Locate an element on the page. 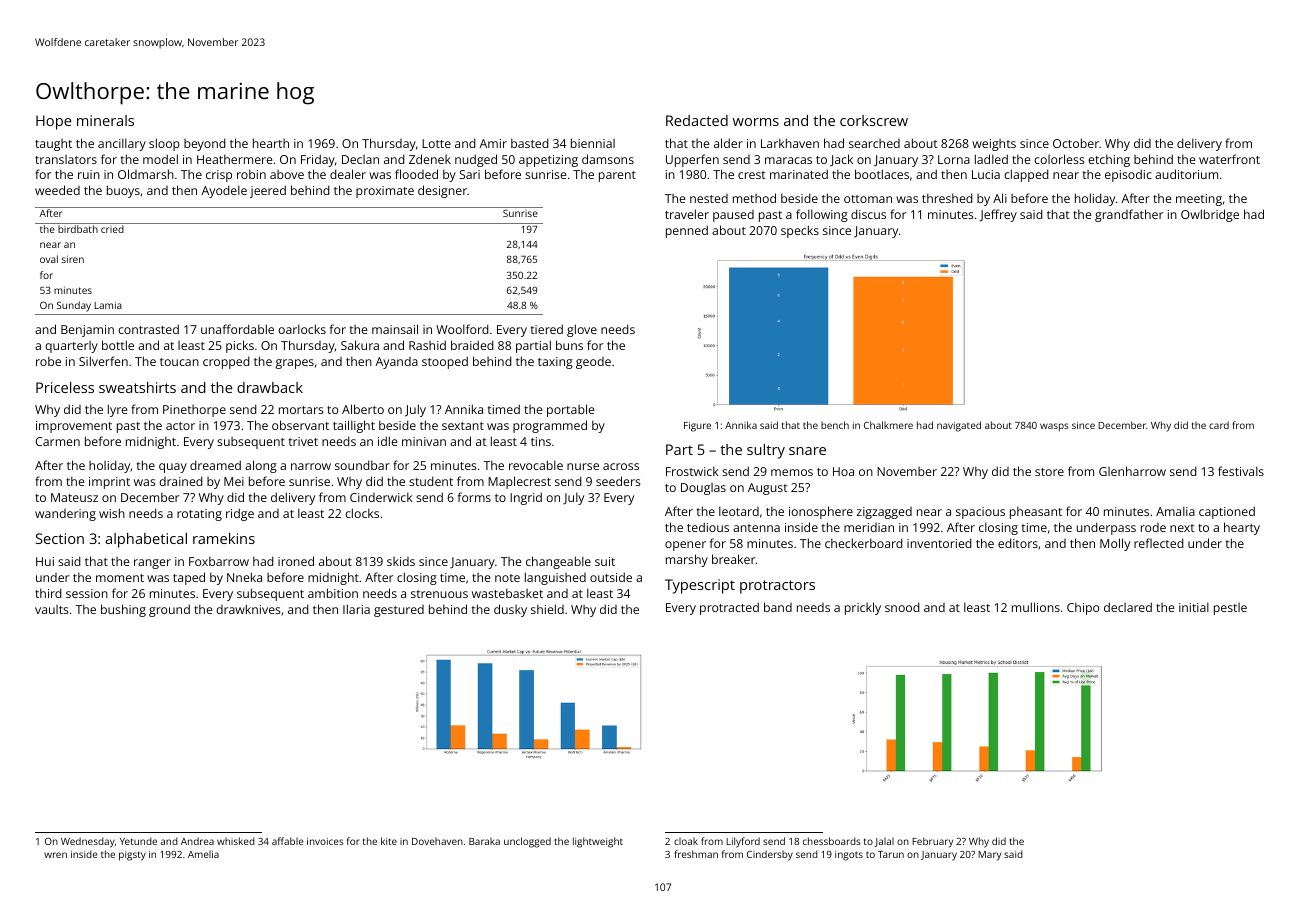  pigsty is located at coordinates (132, 856).
